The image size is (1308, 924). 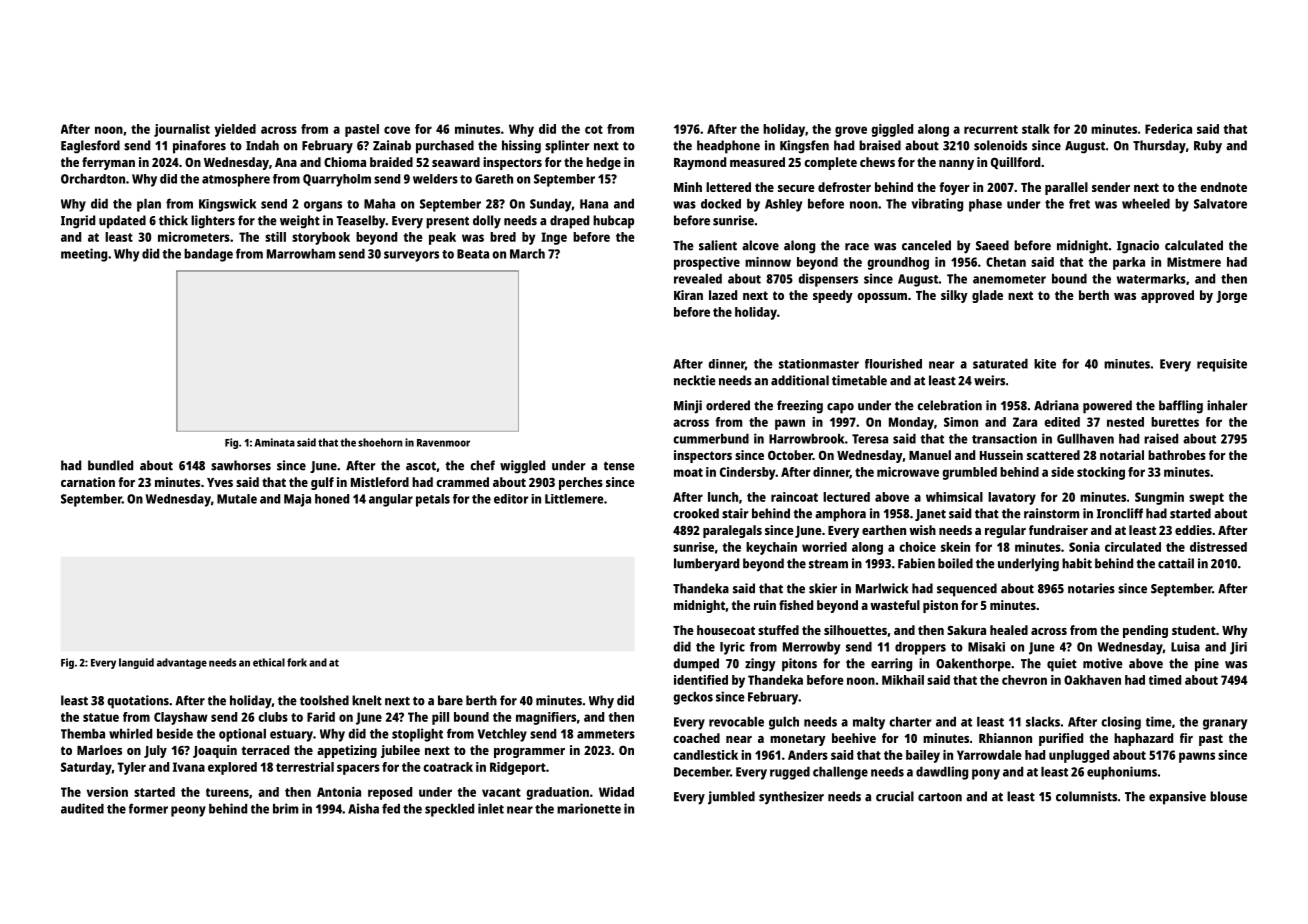 I want to click on editor, so click(x=511, y=499).
